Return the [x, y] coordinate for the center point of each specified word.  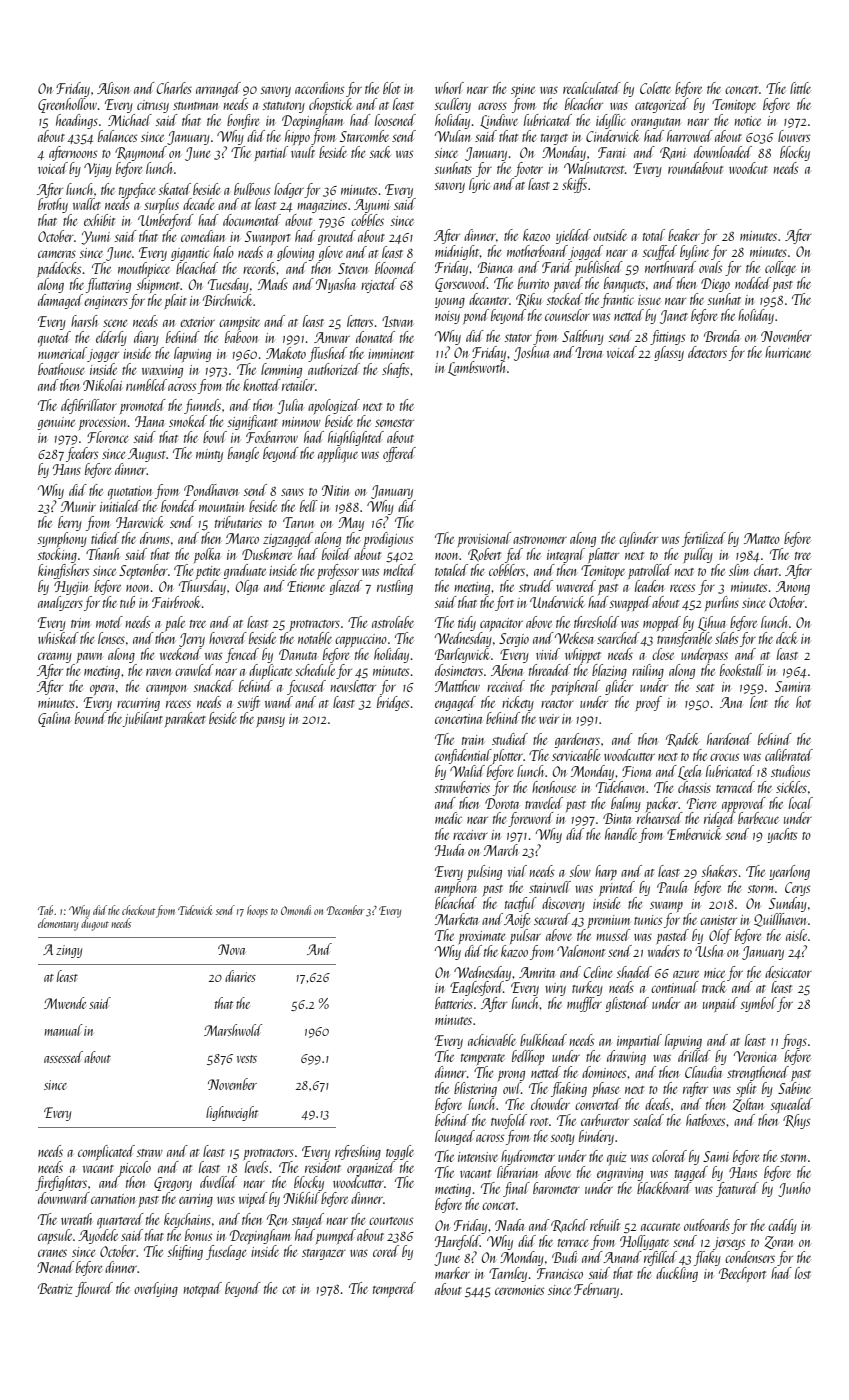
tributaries [238, 522]
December [345, 910]
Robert [484, 555]
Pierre [701, 803]
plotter [508, 756]
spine [523, 90]
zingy [69, 951]
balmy [626, 804]
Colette [655, 88]
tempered [394, 1289]
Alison [113, 88]
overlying [156, 1289]
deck [787, 638]
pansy [271, 722]
